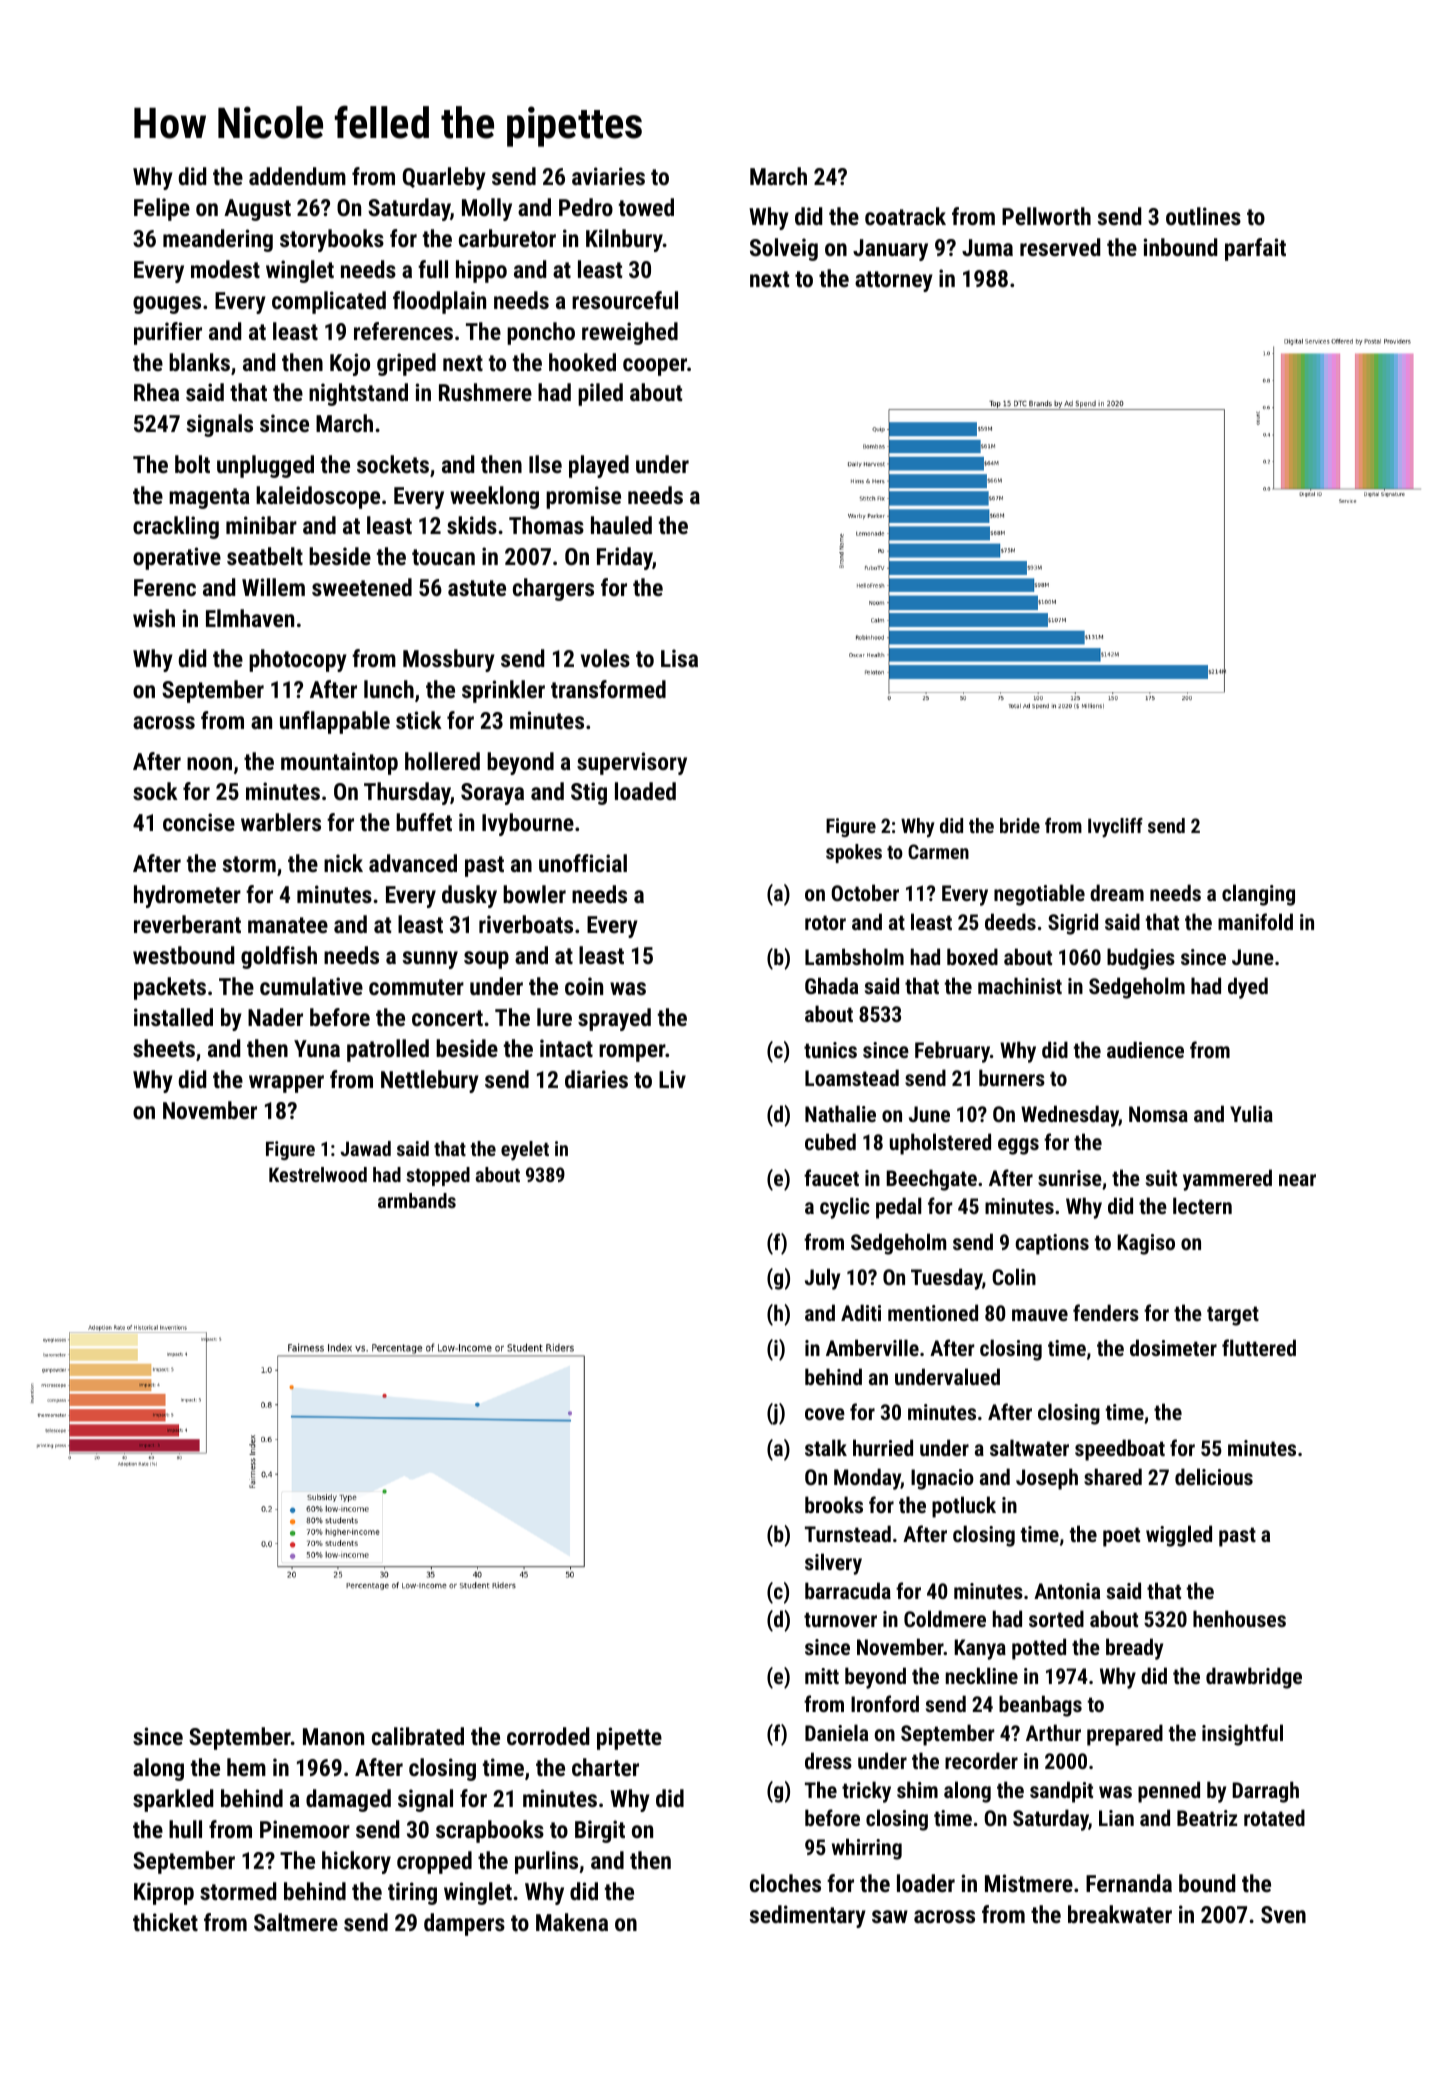 Image resolution: width=1450 pixels, height=2100 pixels. What do you see at coordinates (1115, 828) in the screenshot?
I see `Ivycliff` at bounding box center [1115, 828].
